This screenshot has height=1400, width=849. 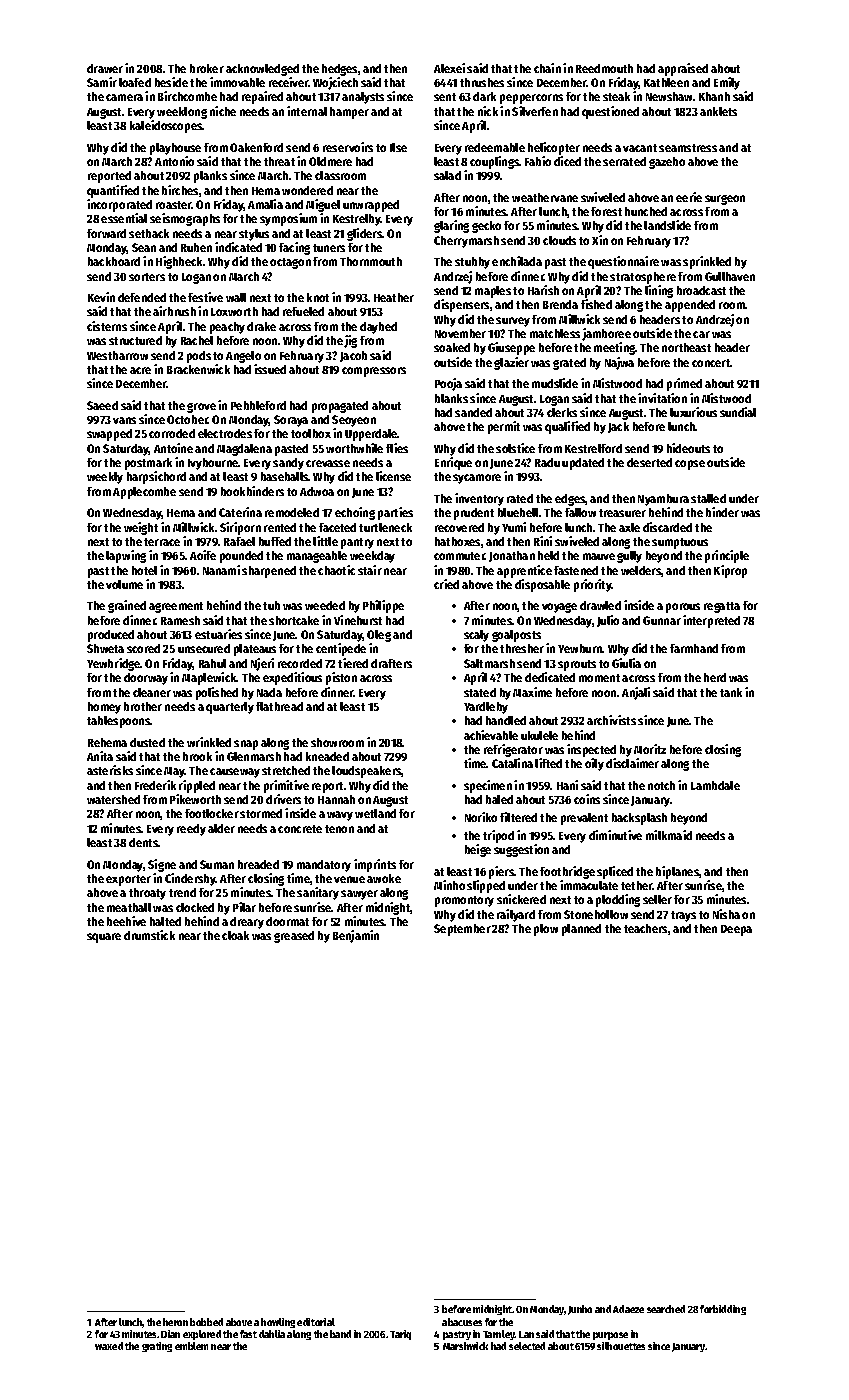 What do you see at coordinates (726, 914) in the screenshot?
I see `Nisha` at bounding box center [726, 914].
